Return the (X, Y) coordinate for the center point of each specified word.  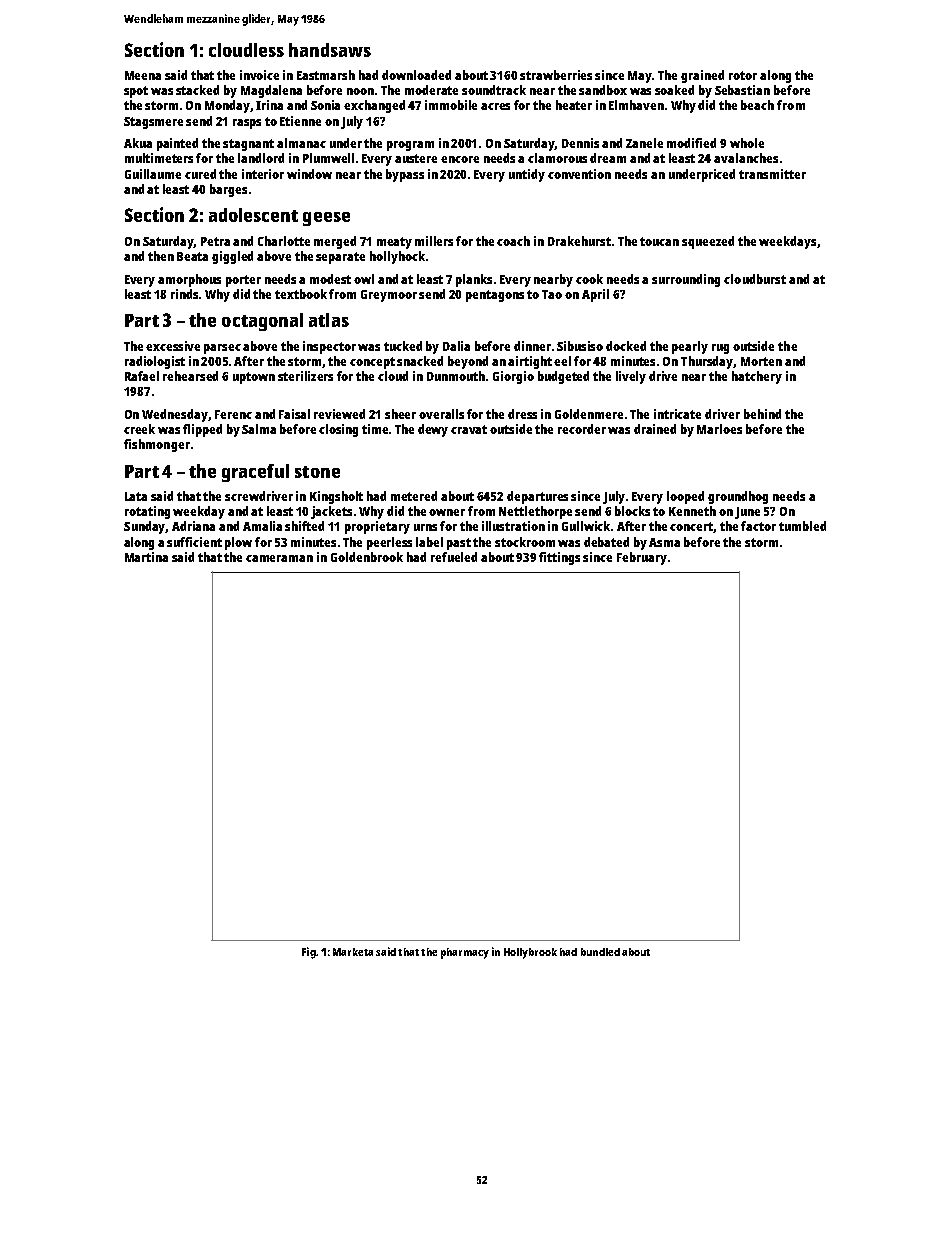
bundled (600, 952)
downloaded (416, 75)
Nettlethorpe (535, 512)
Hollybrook (530, 953)
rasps (247, 124)
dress (522, 414)
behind (762, 414)
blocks (632, 511)
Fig (309, 953)
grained (702, 76)
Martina (146, 557)
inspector (329, 347)
